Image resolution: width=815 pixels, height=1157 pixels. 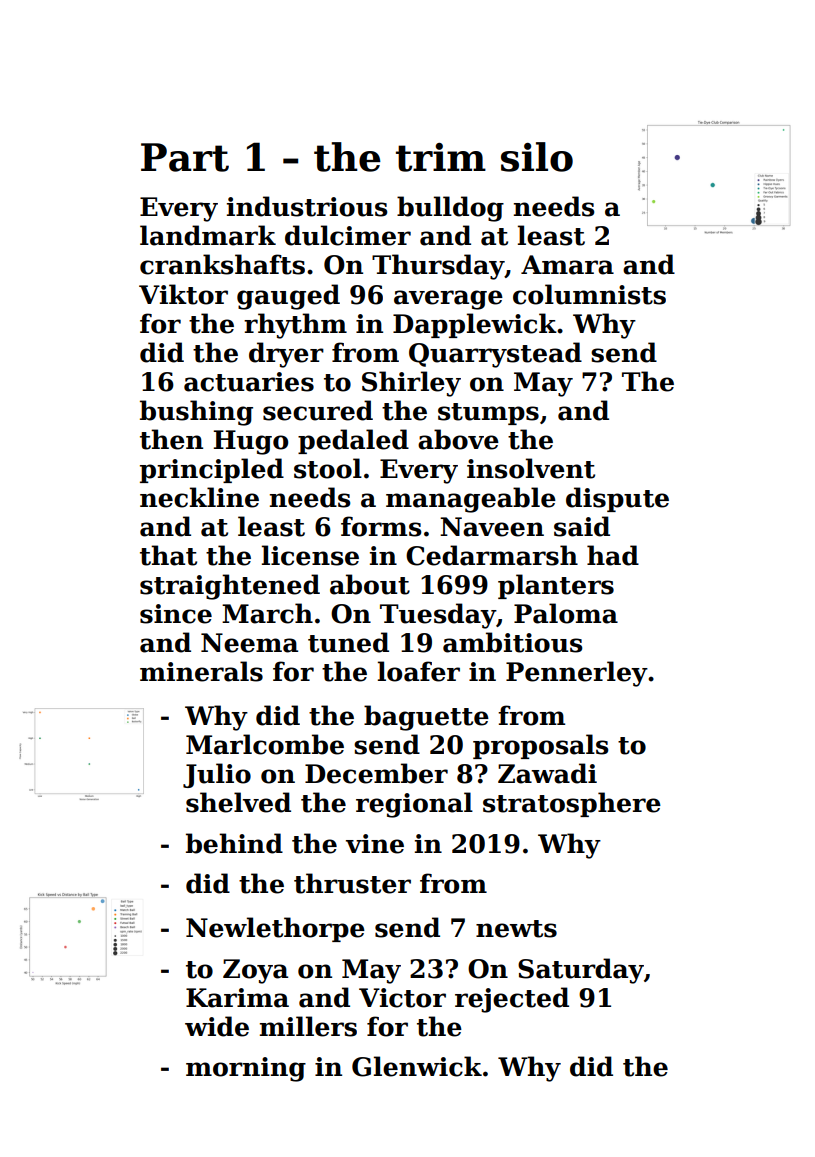 What do you see at coordinates (411, 384) in the document?
I see `Shirley` at bounding box center [411, 384].
